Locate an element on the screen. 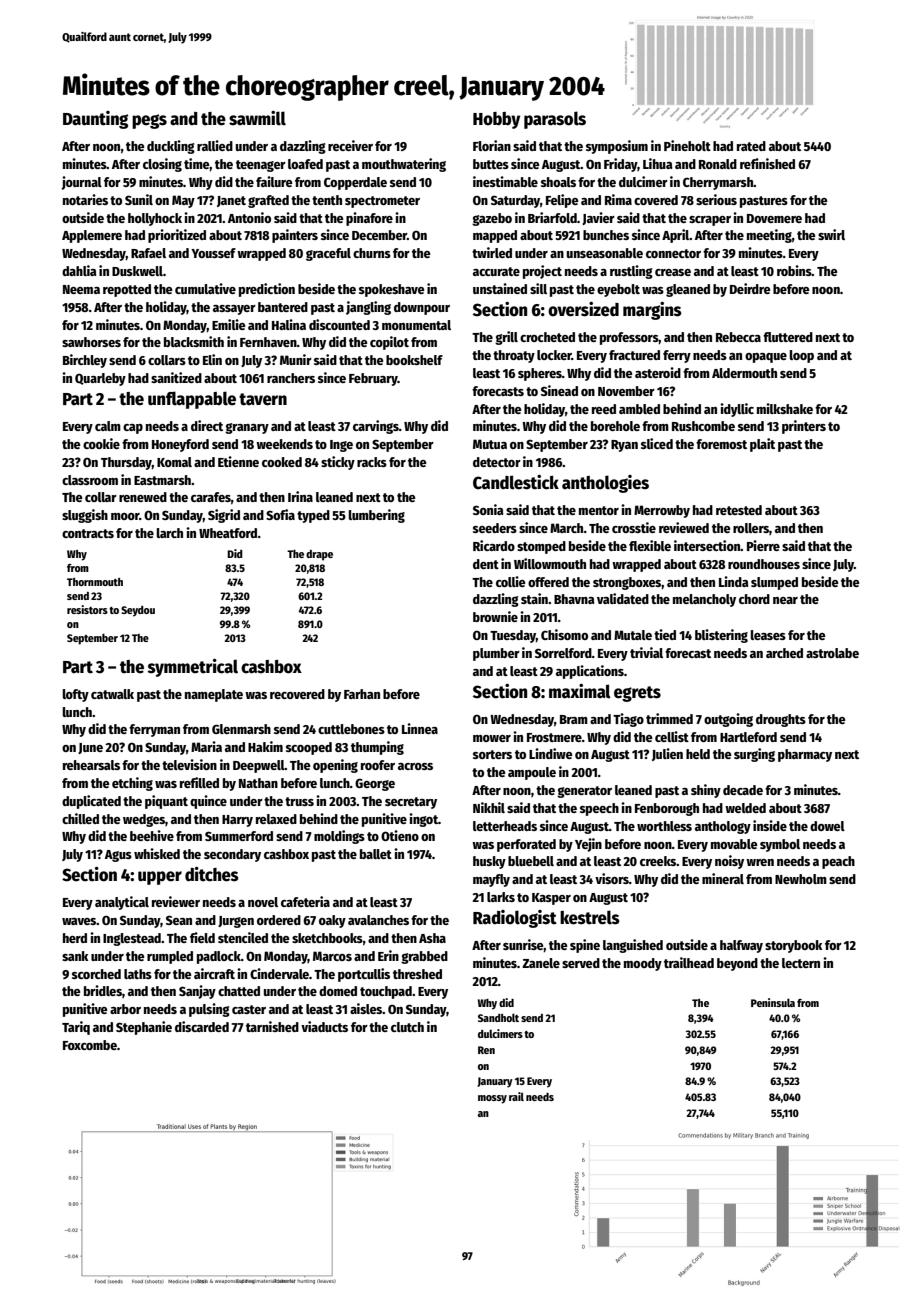  repotted is located at coordinates (127, 290).
